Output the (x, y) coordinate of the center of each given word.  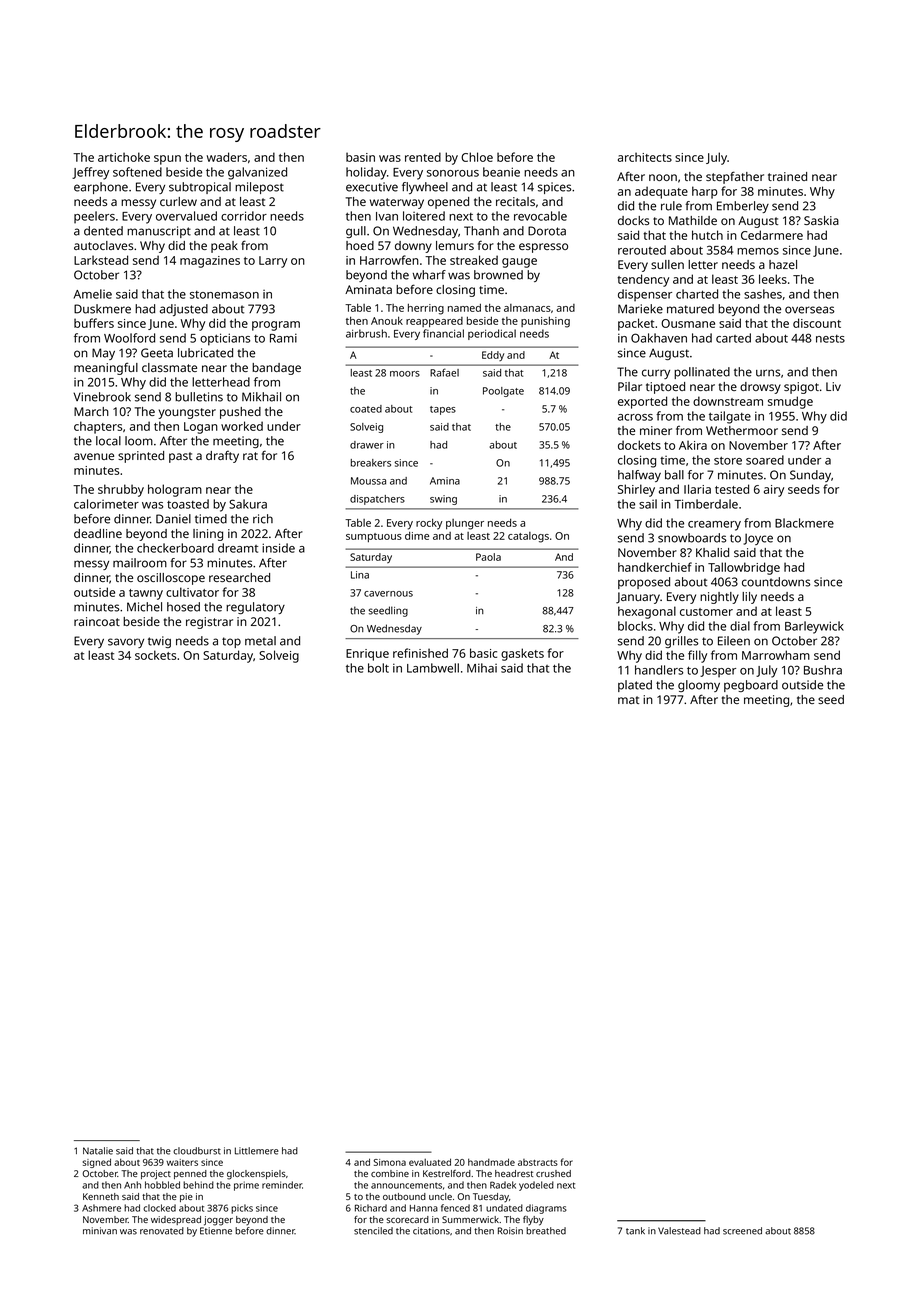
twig (159, 642)
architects (645, 157)
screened (742, 1231)
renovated (162, 1231)
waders (227, 157)
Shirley (636, 490)
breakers (371, 463)
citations (431, 1231)
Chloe (477, 157)
